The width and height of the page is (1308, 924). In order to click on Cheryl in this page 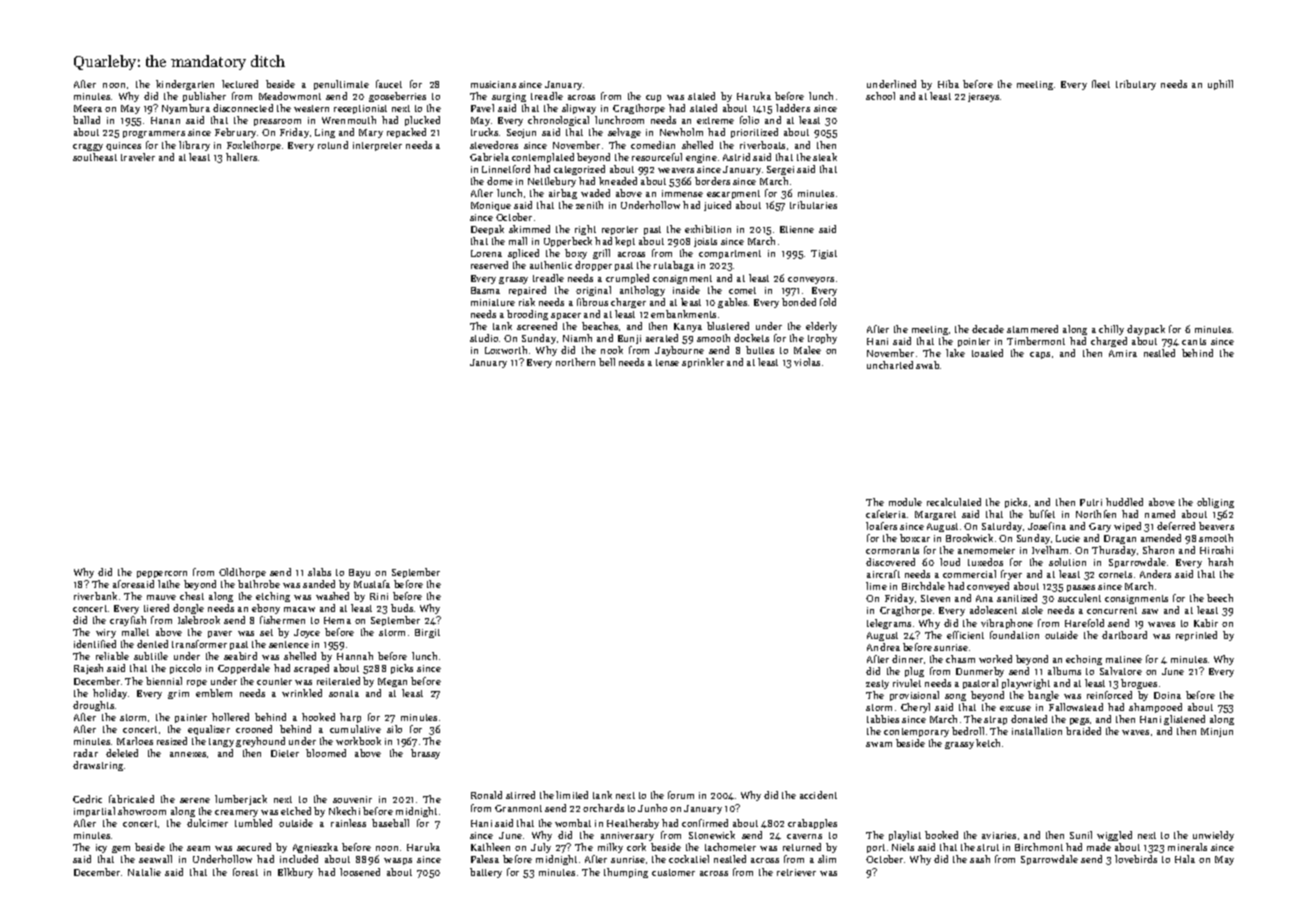, I will do `click(915, 708)`.
